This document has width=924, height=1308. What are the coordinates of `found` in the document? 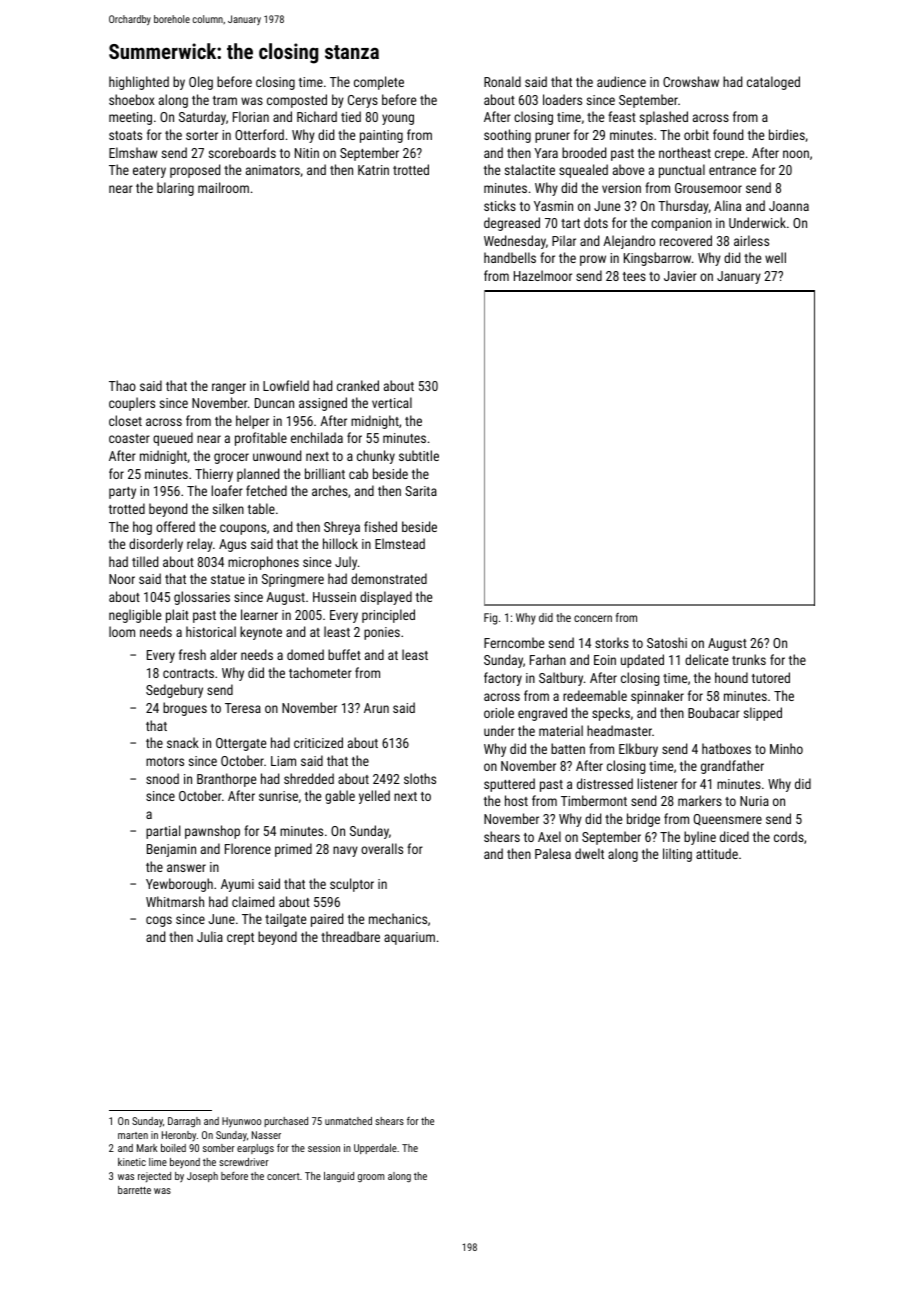 It's located at (728, 134).
